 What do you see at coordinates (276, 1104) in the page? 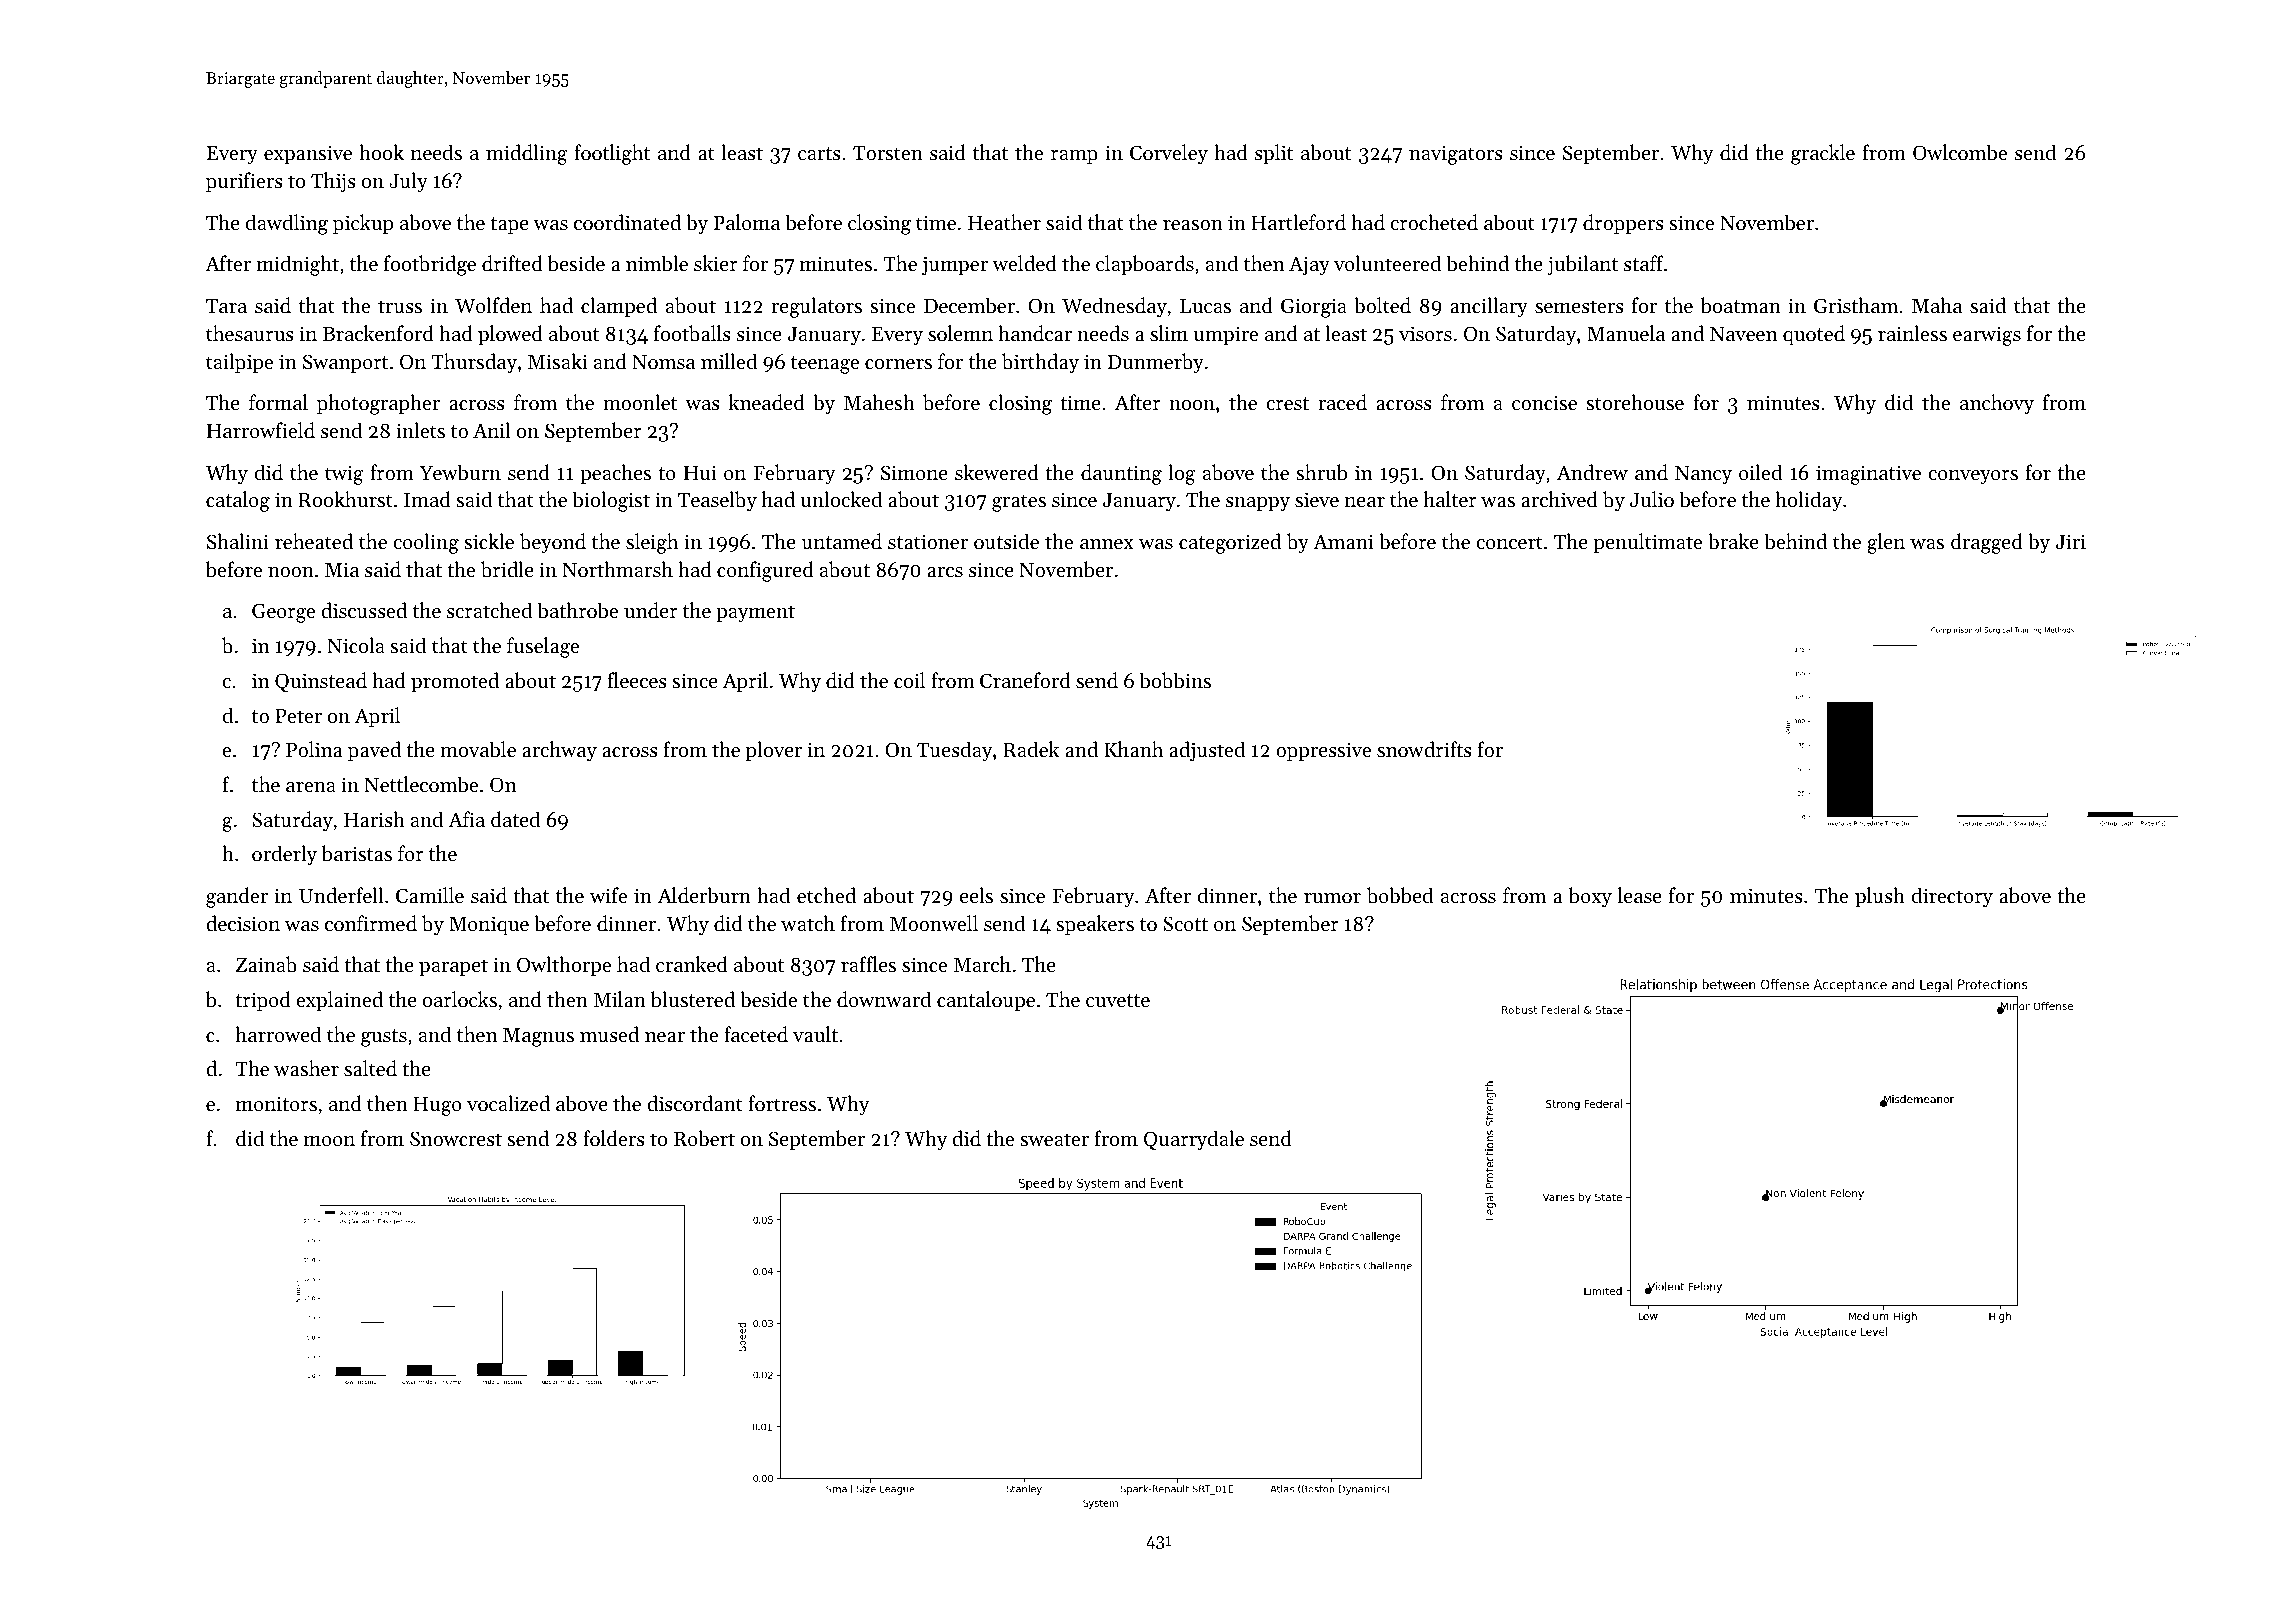
I see `monitors` at bounding box center [276, 1104].
